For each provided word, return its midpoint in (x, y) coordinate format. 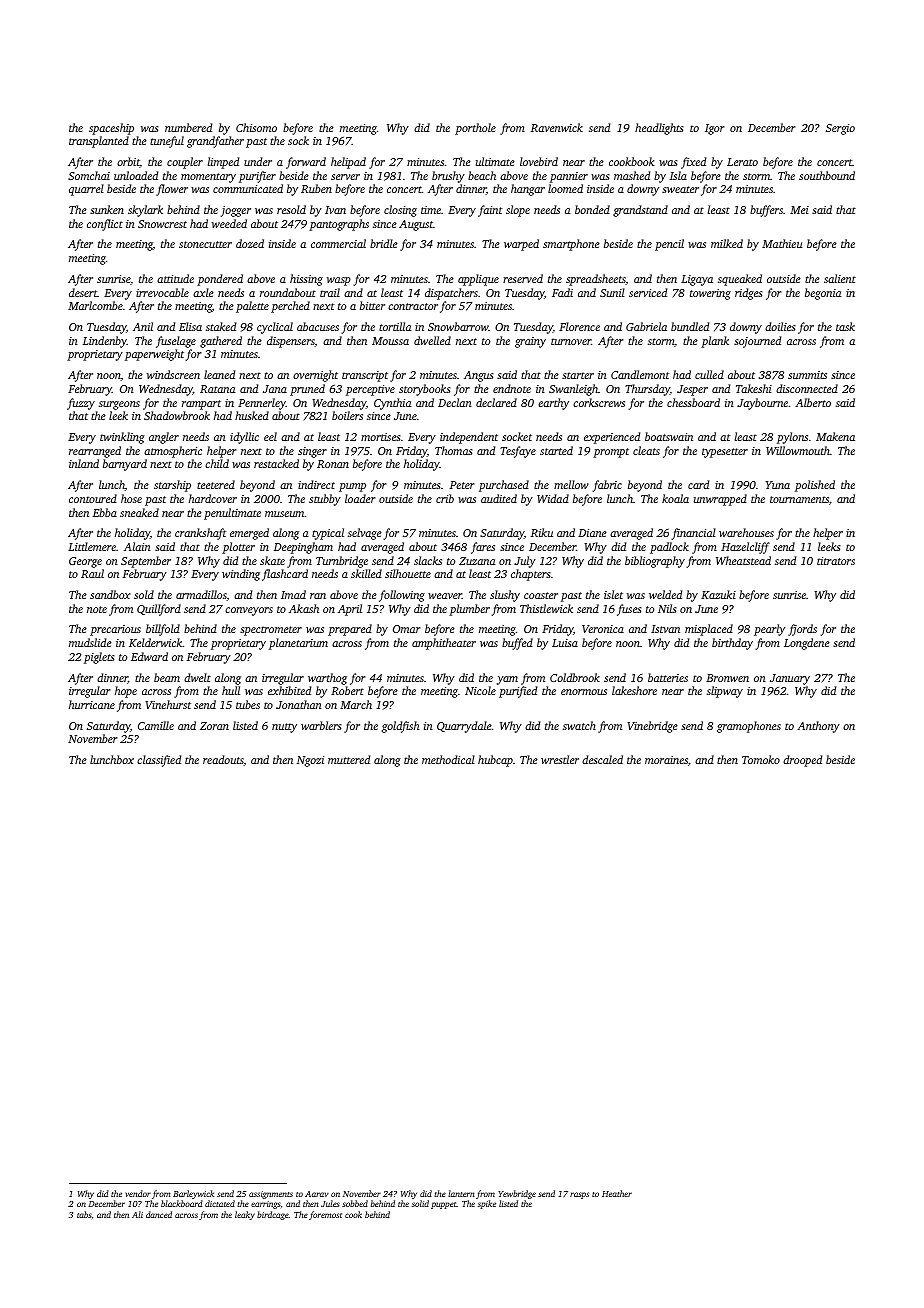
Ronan (333, 464)
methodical (448, 759)
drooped (802, 761)
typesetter (725, 453)
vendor (138, 1193)
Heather (617, 1193)
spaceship (111, 129)
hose (131, 498)
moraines (666, 760)
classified (159, 761)
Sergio (840, 129)
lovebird (539, 161)
